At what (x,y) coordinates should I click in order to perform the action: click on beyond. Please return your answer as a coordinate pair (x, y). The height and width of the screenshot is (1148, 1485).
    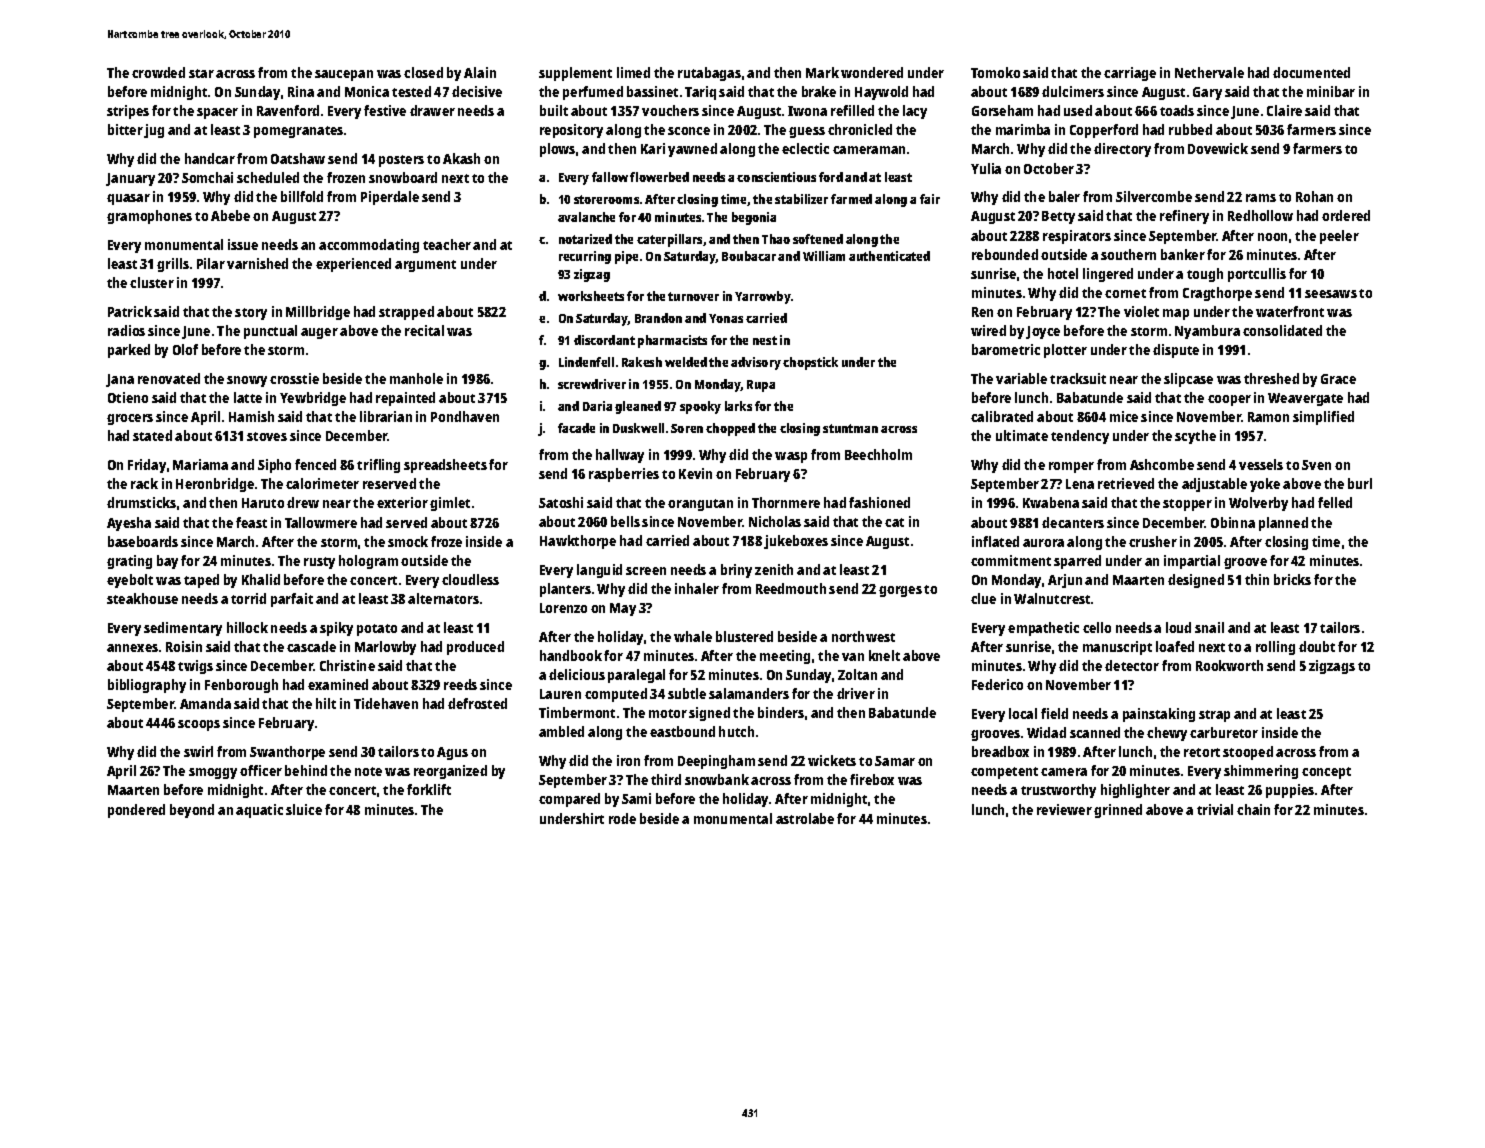
    Looking at the image, I should click on (192, 811).
